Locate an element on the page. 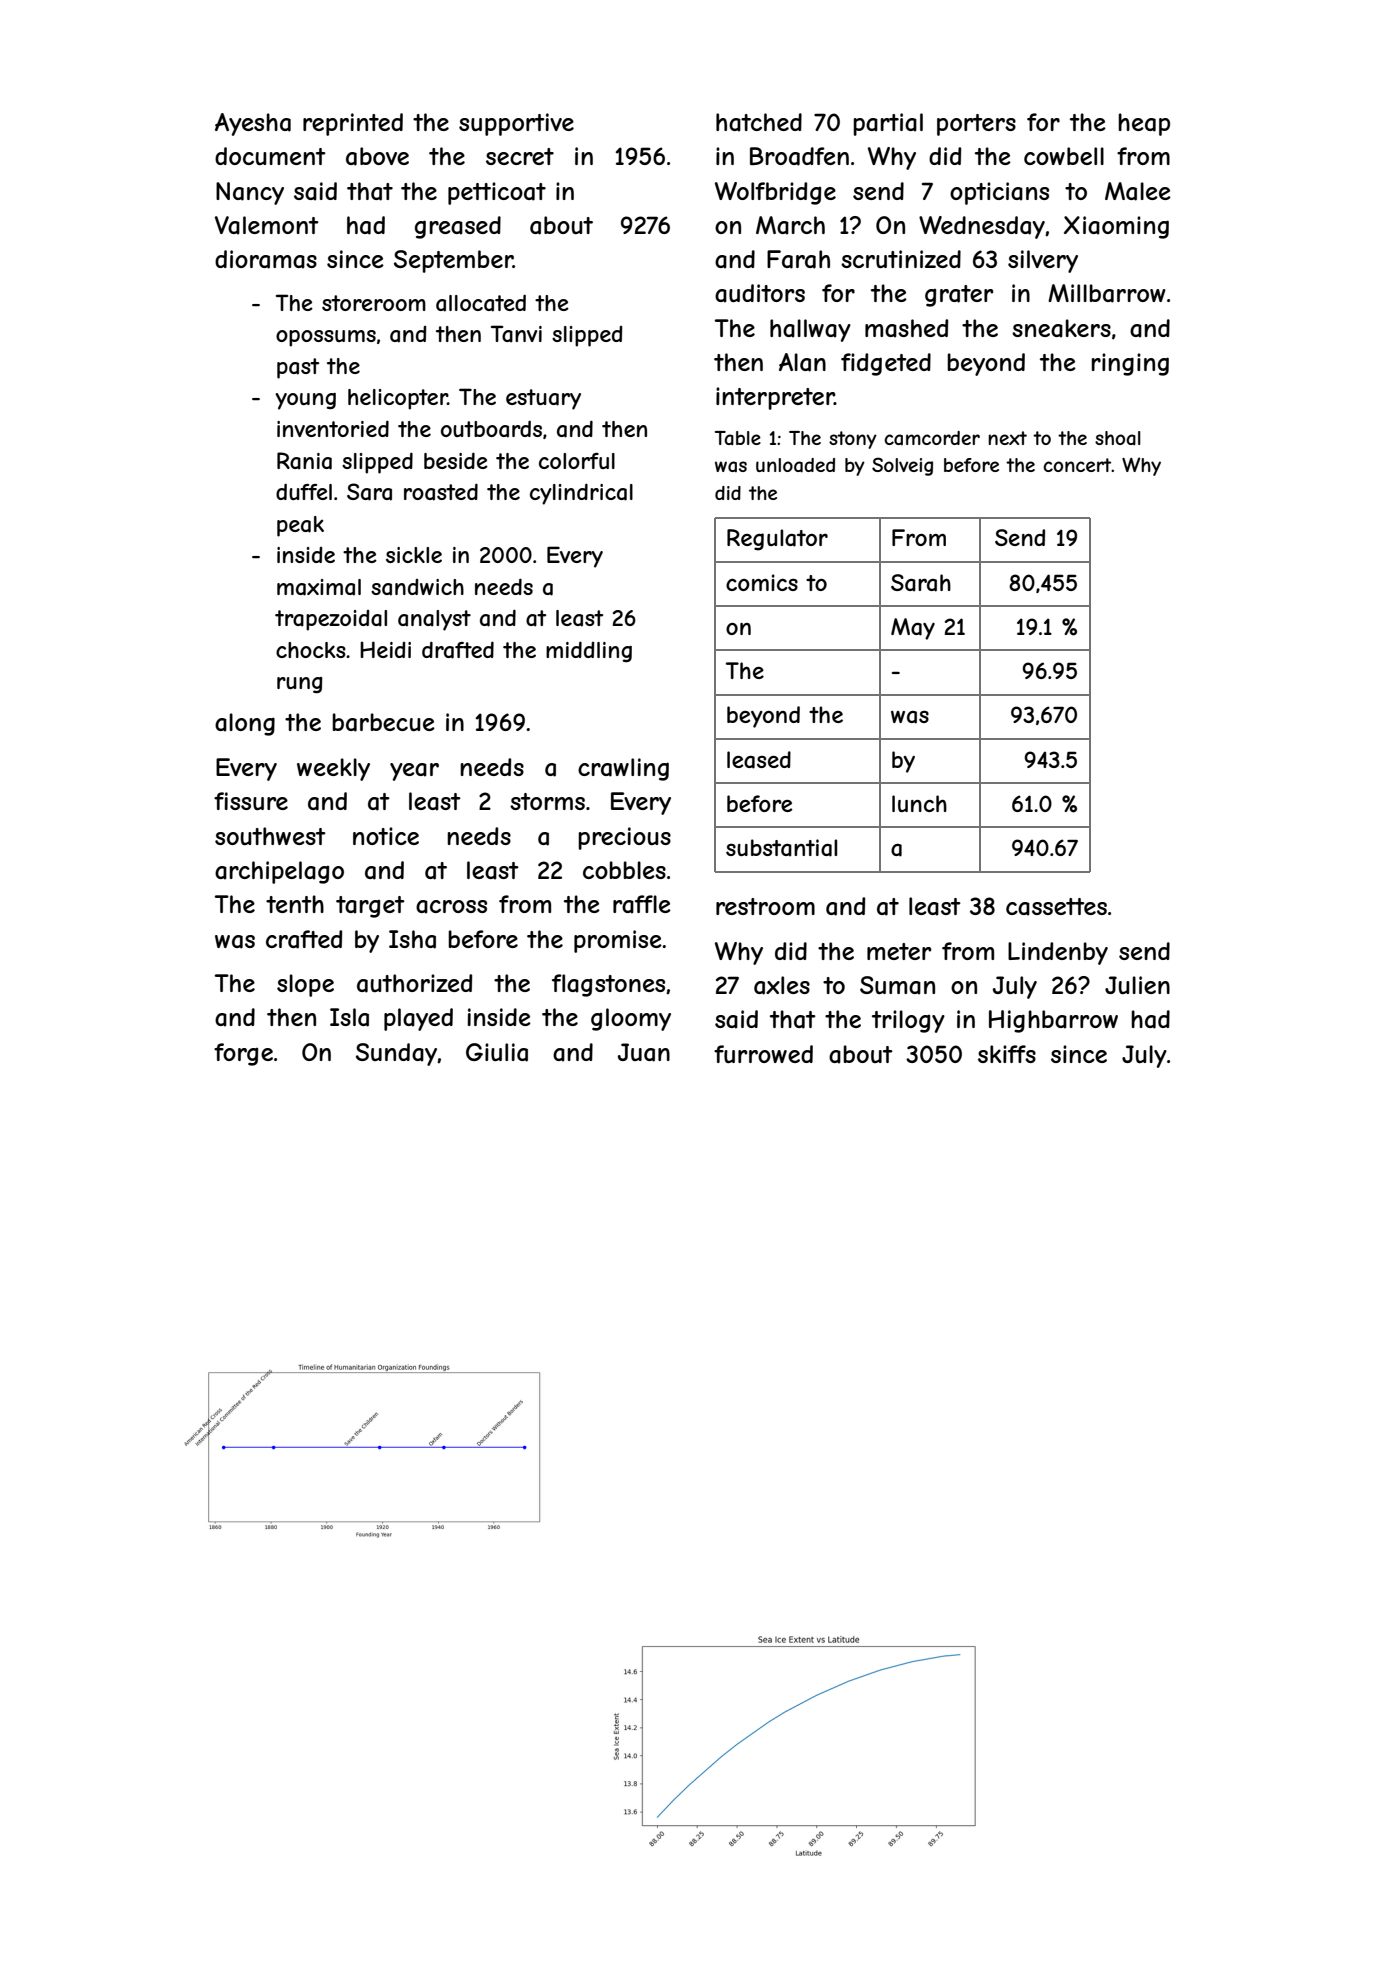 The image size is (1386, 1969). porters is located at coordinates (976, 125).
